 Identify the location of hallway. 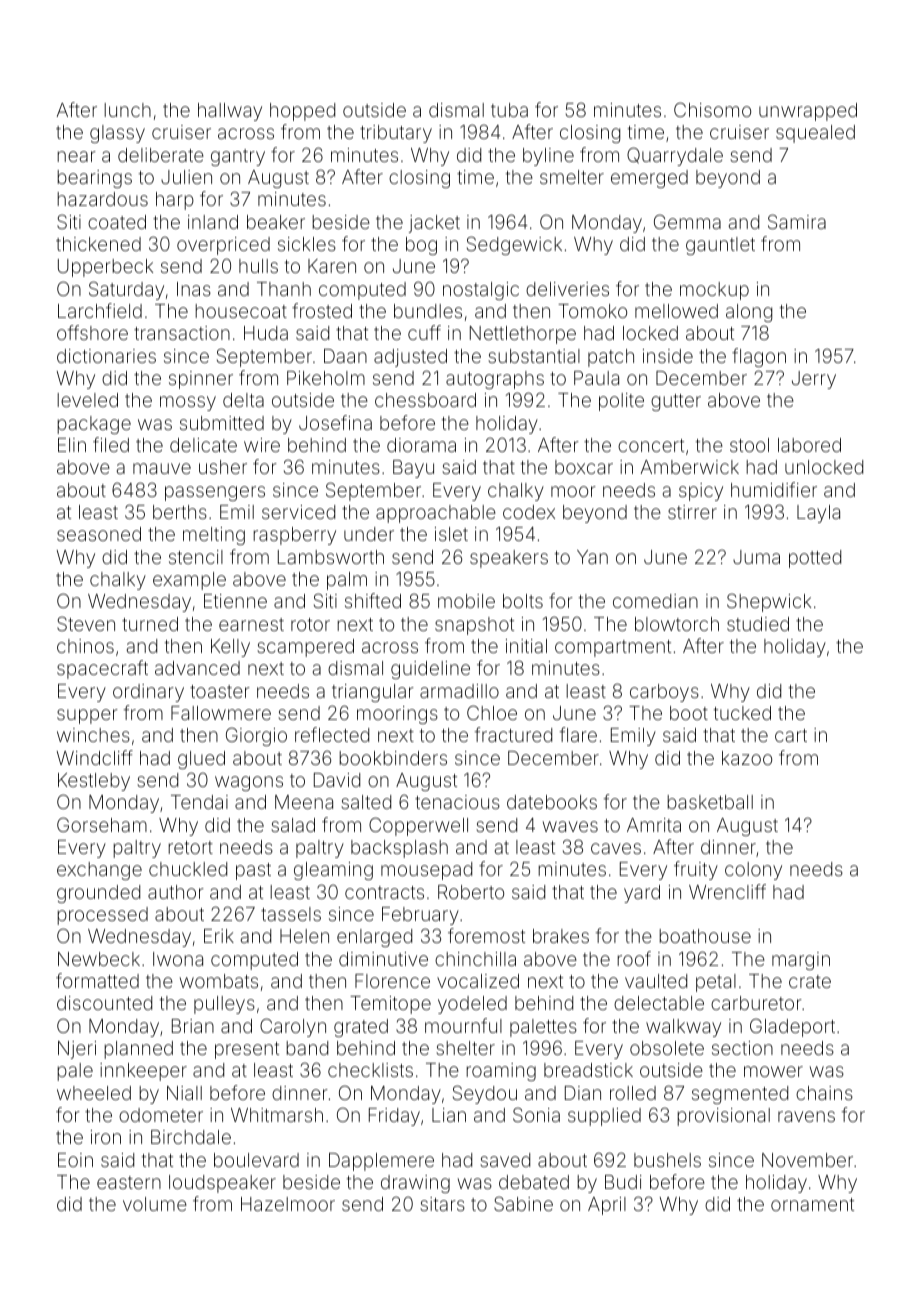
(230, 112).
